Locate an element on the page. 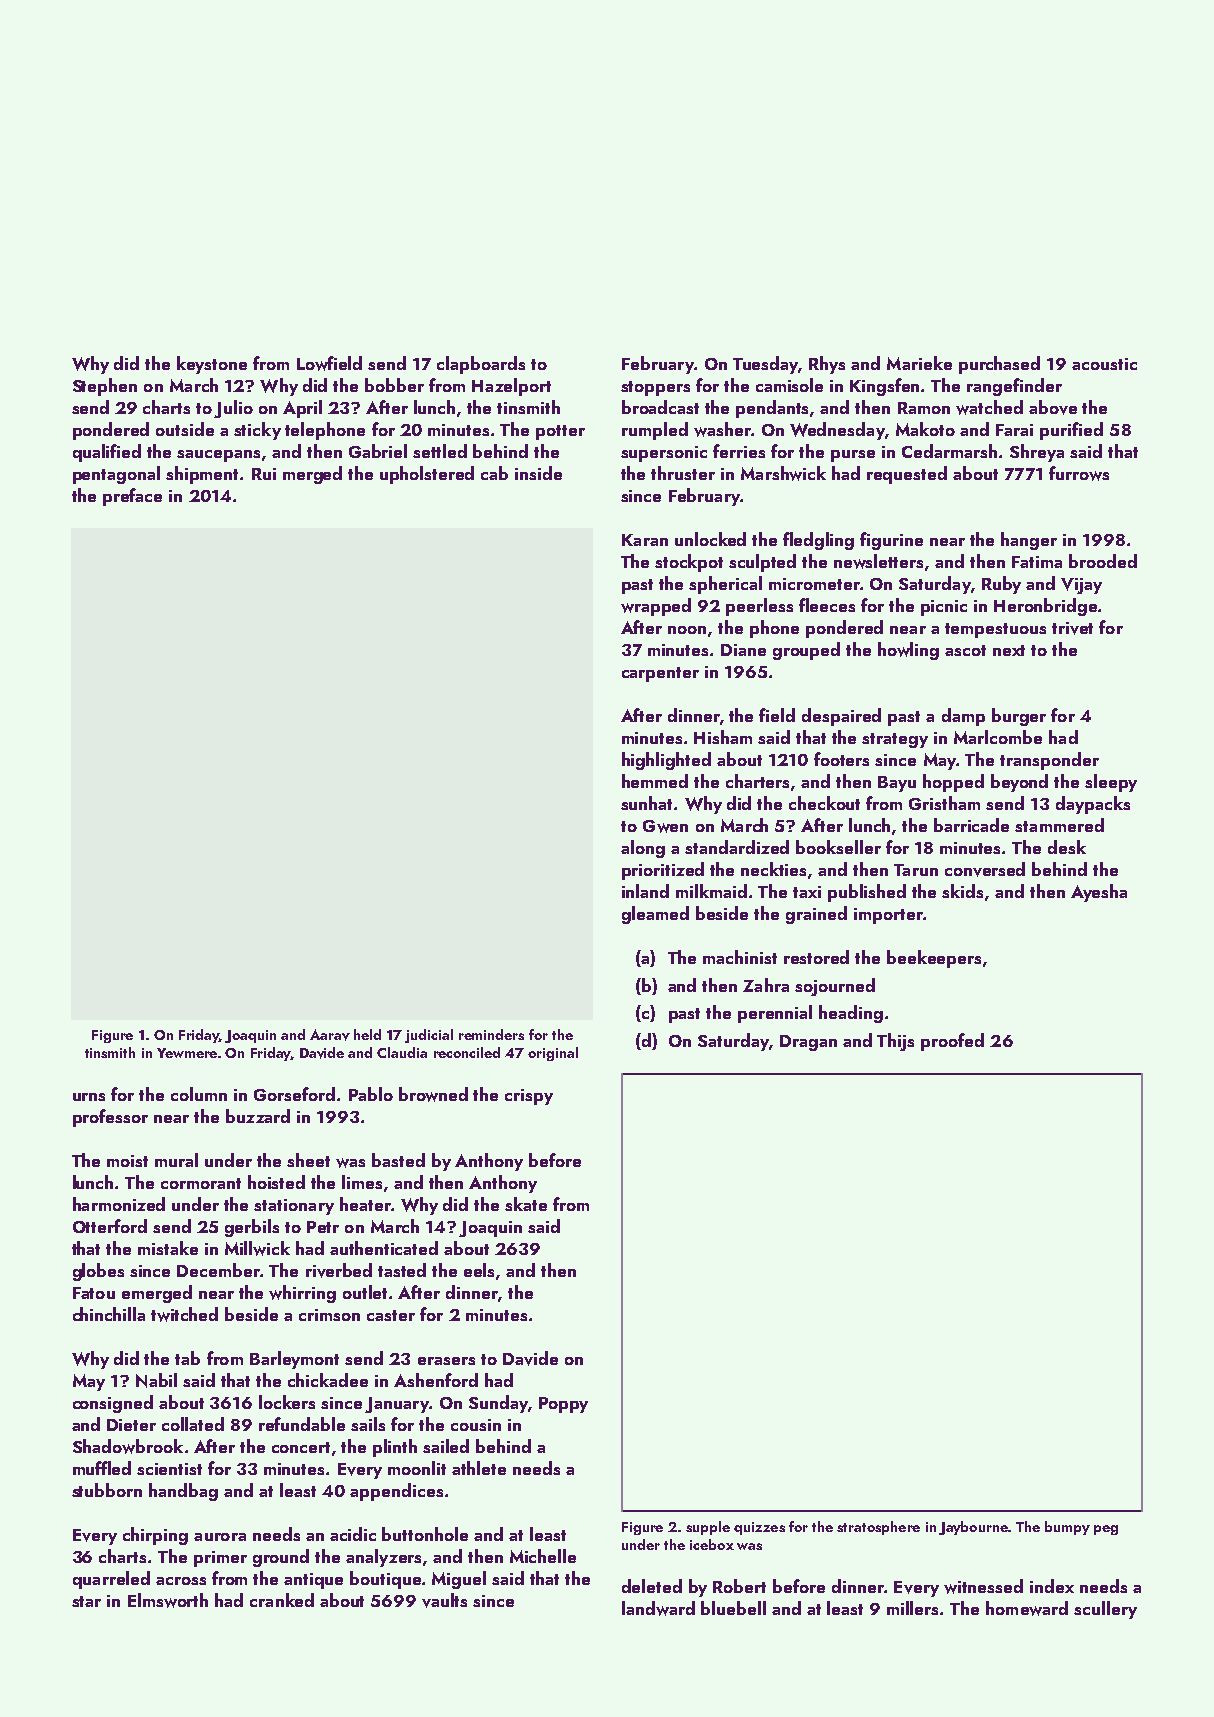 The image size is (1214, 1717). Diane is located at coordinates (743, 650).
